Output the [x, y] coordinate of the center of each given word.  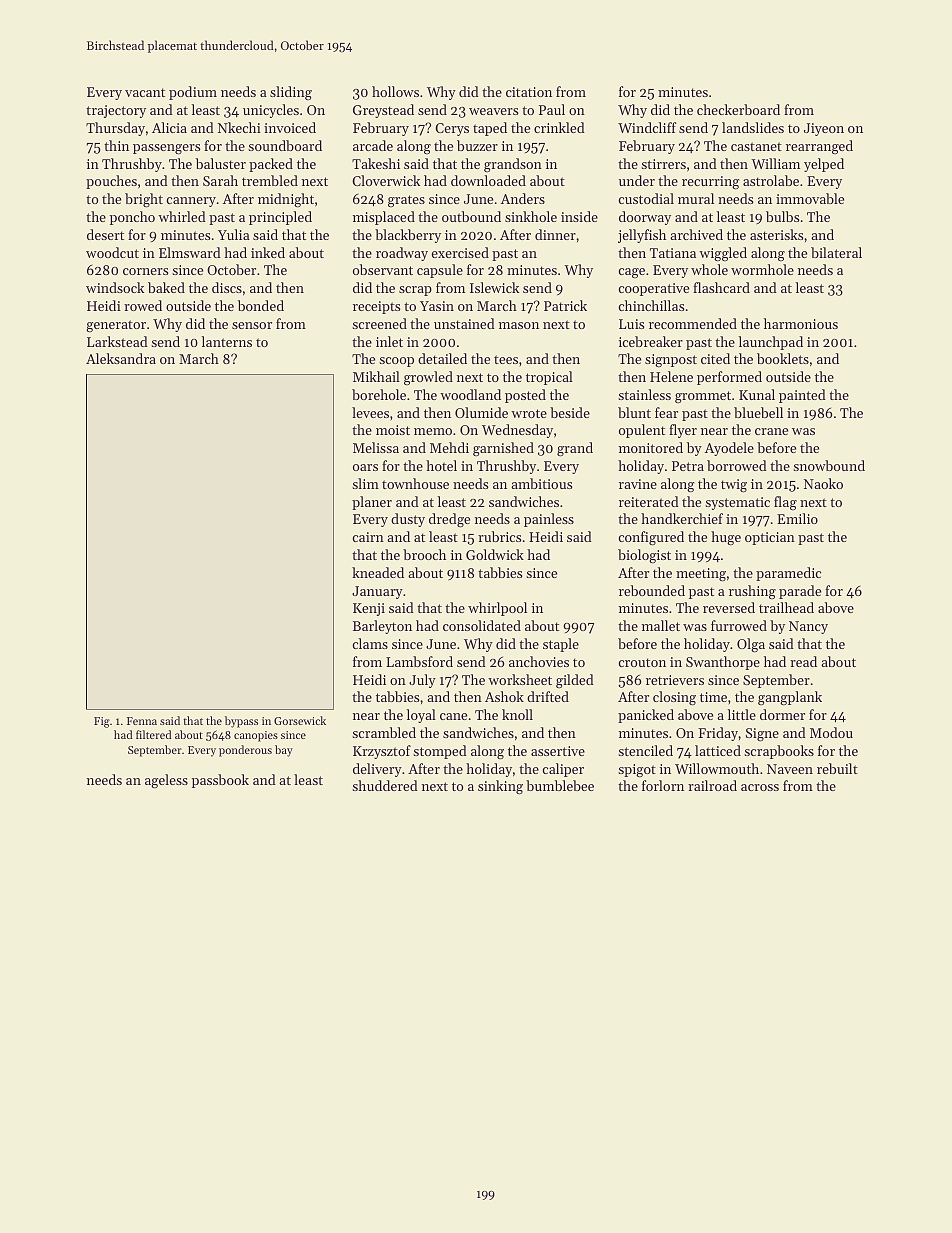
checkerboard [738, 109]
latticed [718, 750]
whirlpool [497, 609]
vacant [145, 92]
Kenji [369, 609]
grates [406, 201]
